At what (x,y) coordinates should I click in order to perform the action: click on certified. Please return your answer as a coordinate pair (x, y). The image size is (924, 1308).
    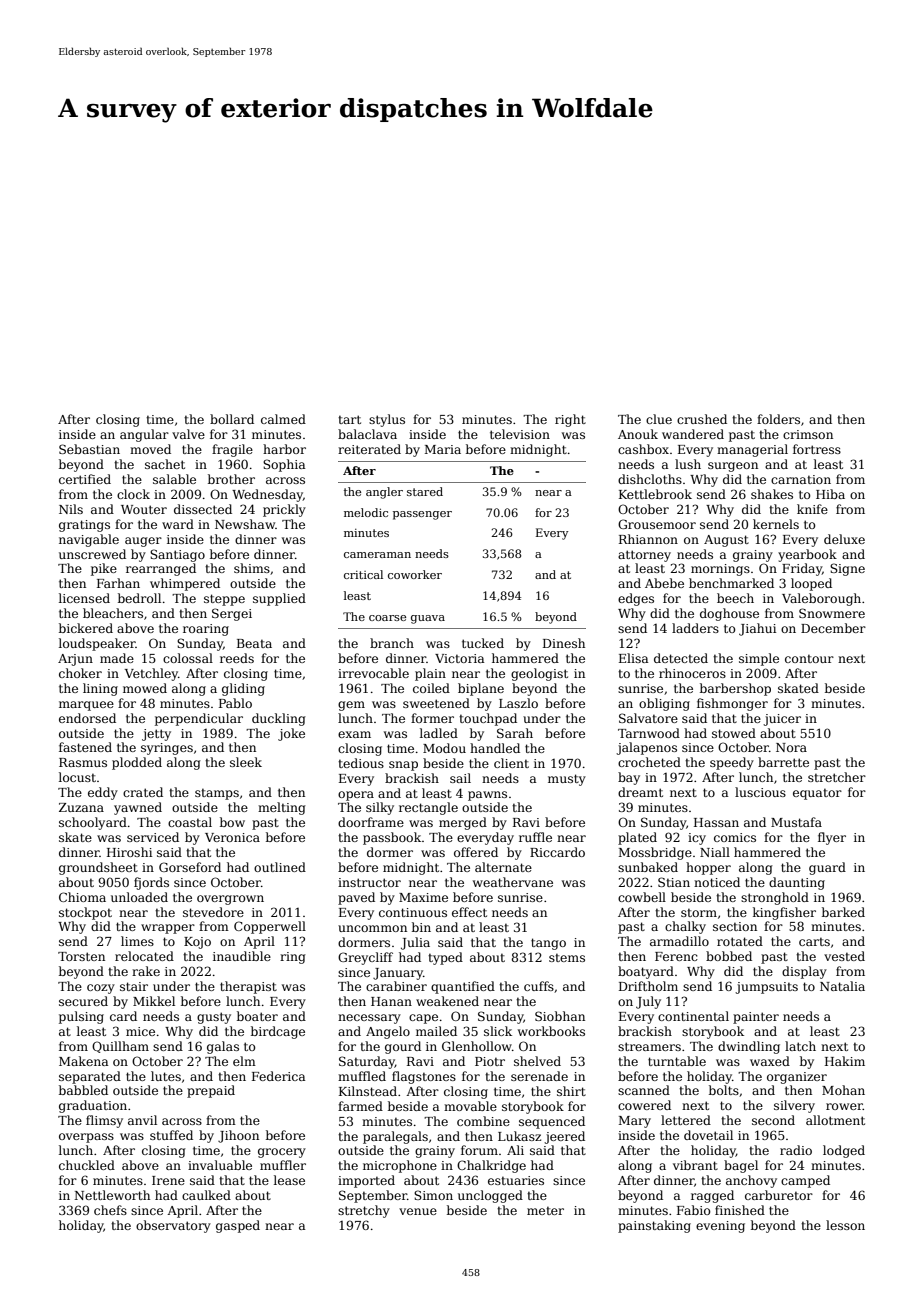
    Looking at the image, I should click on (85, 479).
